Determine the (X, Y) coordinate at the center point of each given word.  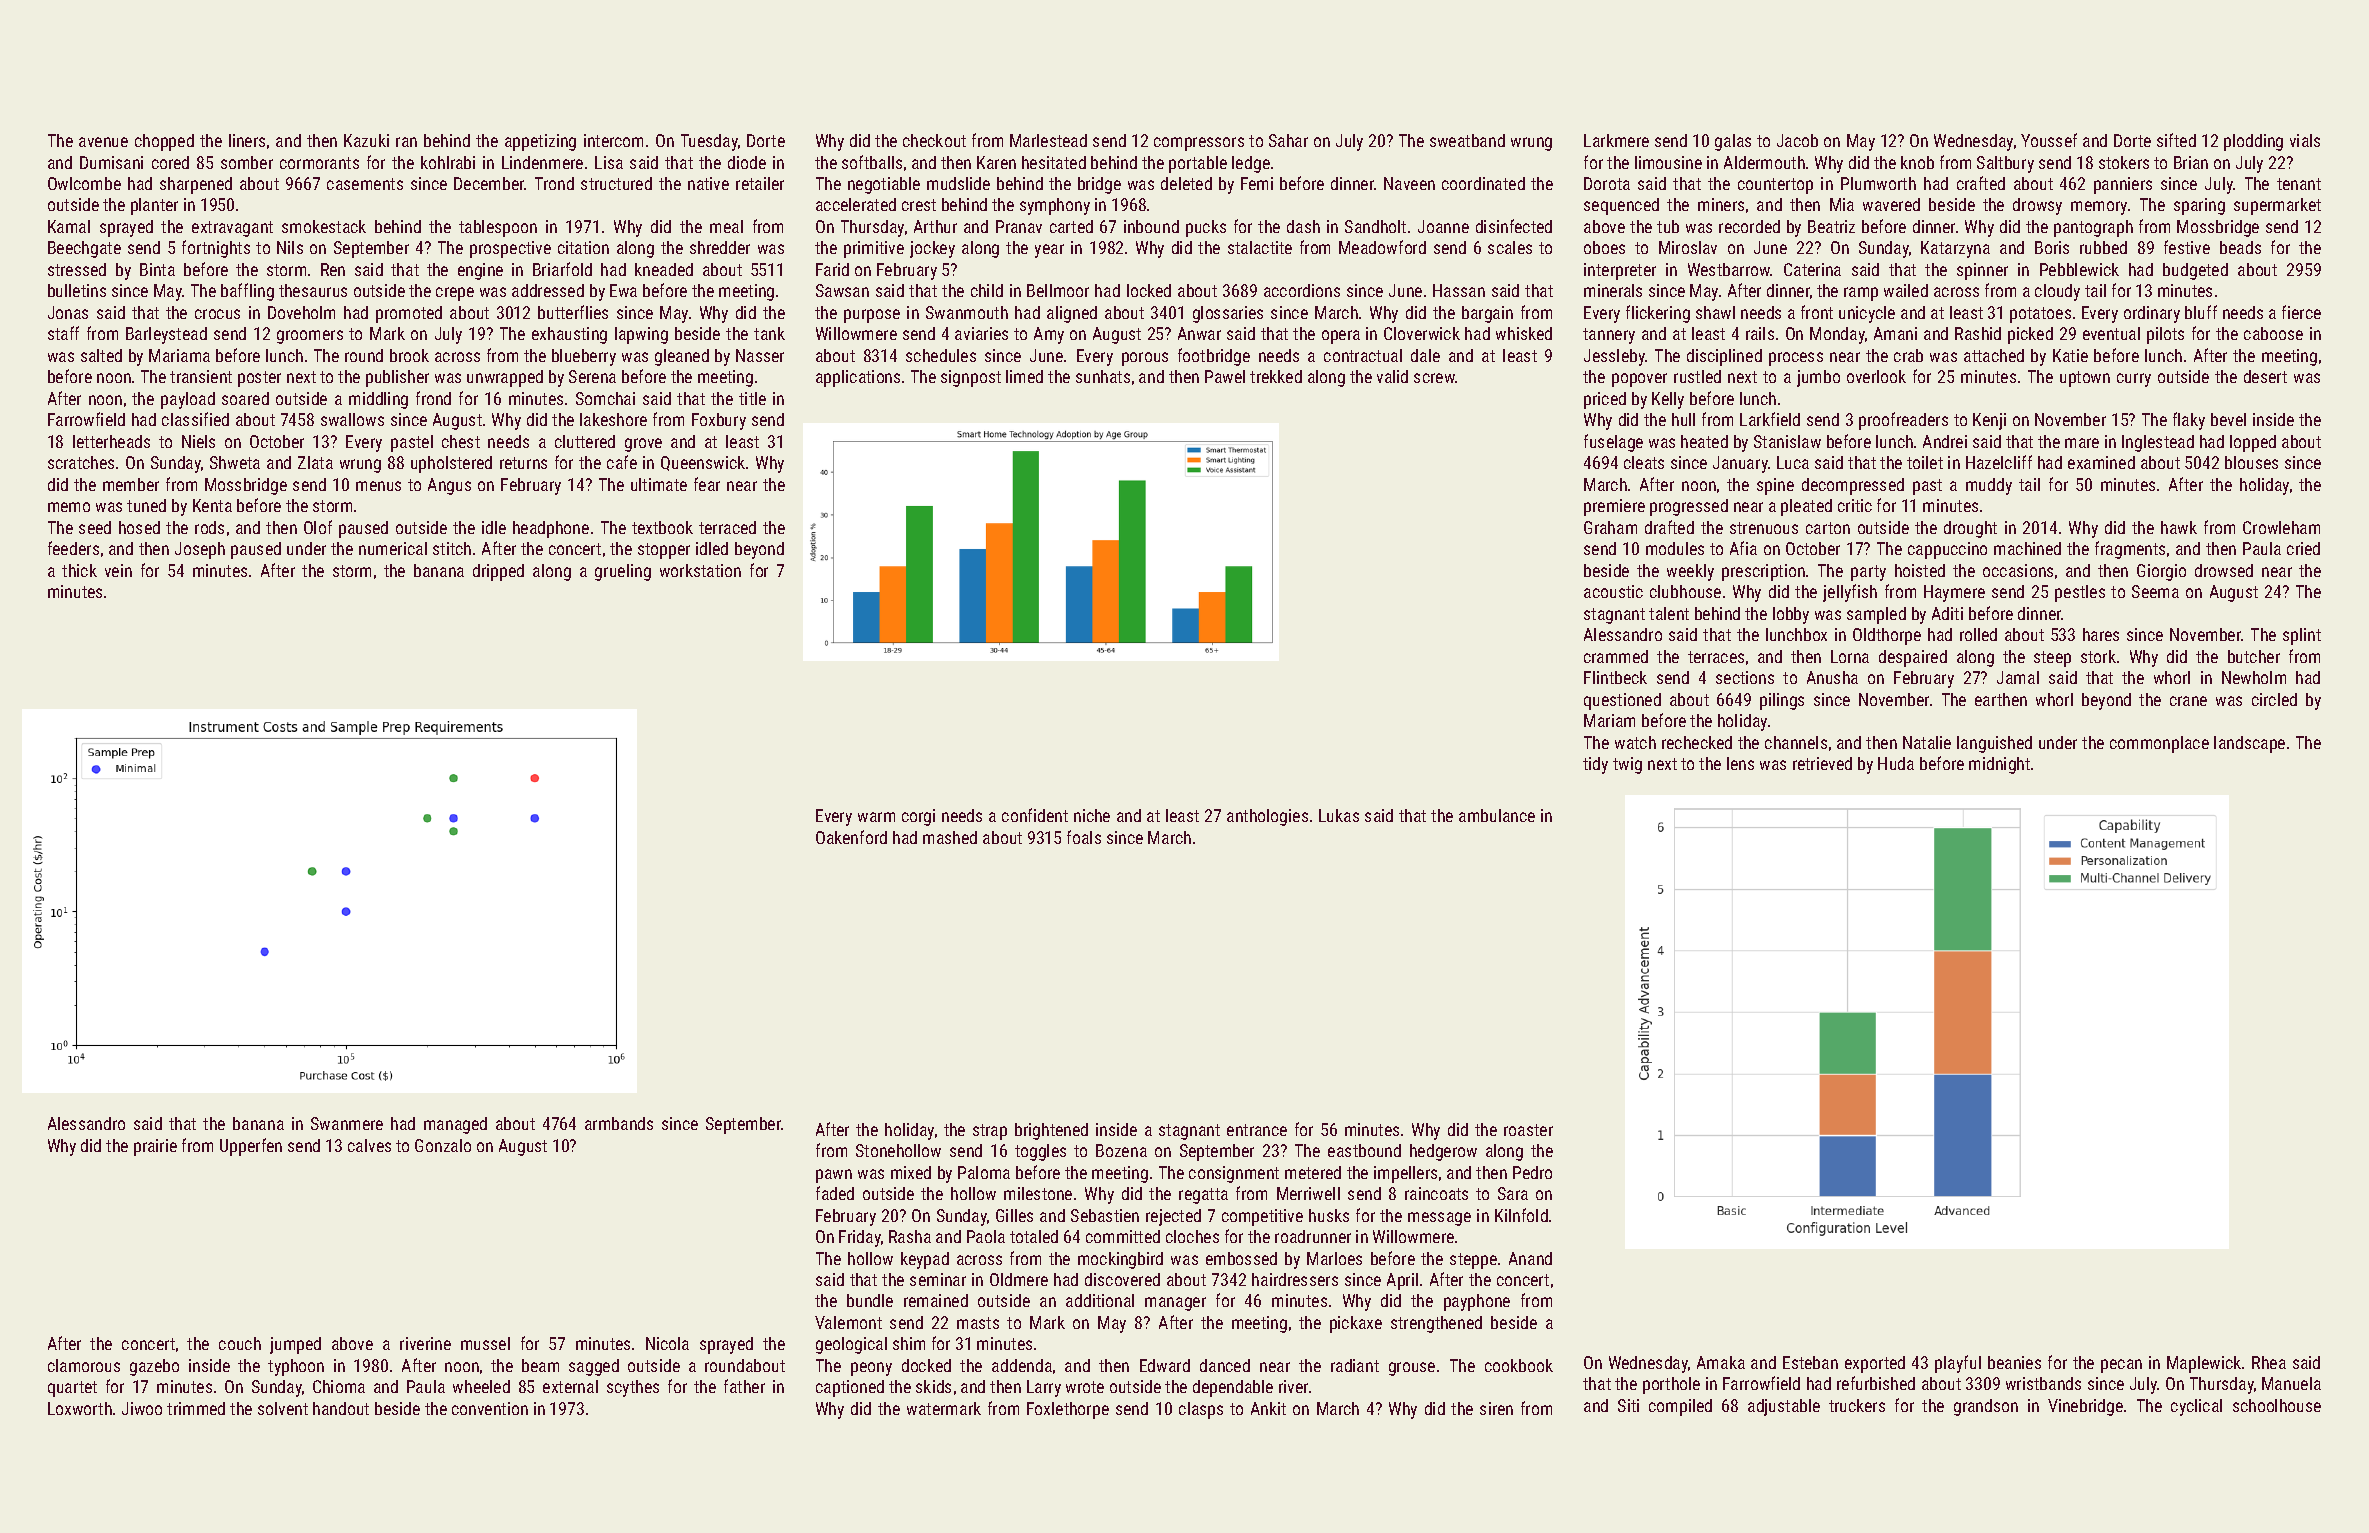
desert (2265, 376)
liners (247, 140)
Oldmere (1019, 1279)
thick (79, 570)
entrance (1257, 1130)
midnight (1999, 765)
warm (876, 817)
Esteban (1810, 1362)
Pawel (1225, 376)
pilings (1782, 701)
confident (1035, 815)
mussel (485, 1343)
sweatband (1467, 140)
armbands (619, 1123)
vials (2305, 140)
